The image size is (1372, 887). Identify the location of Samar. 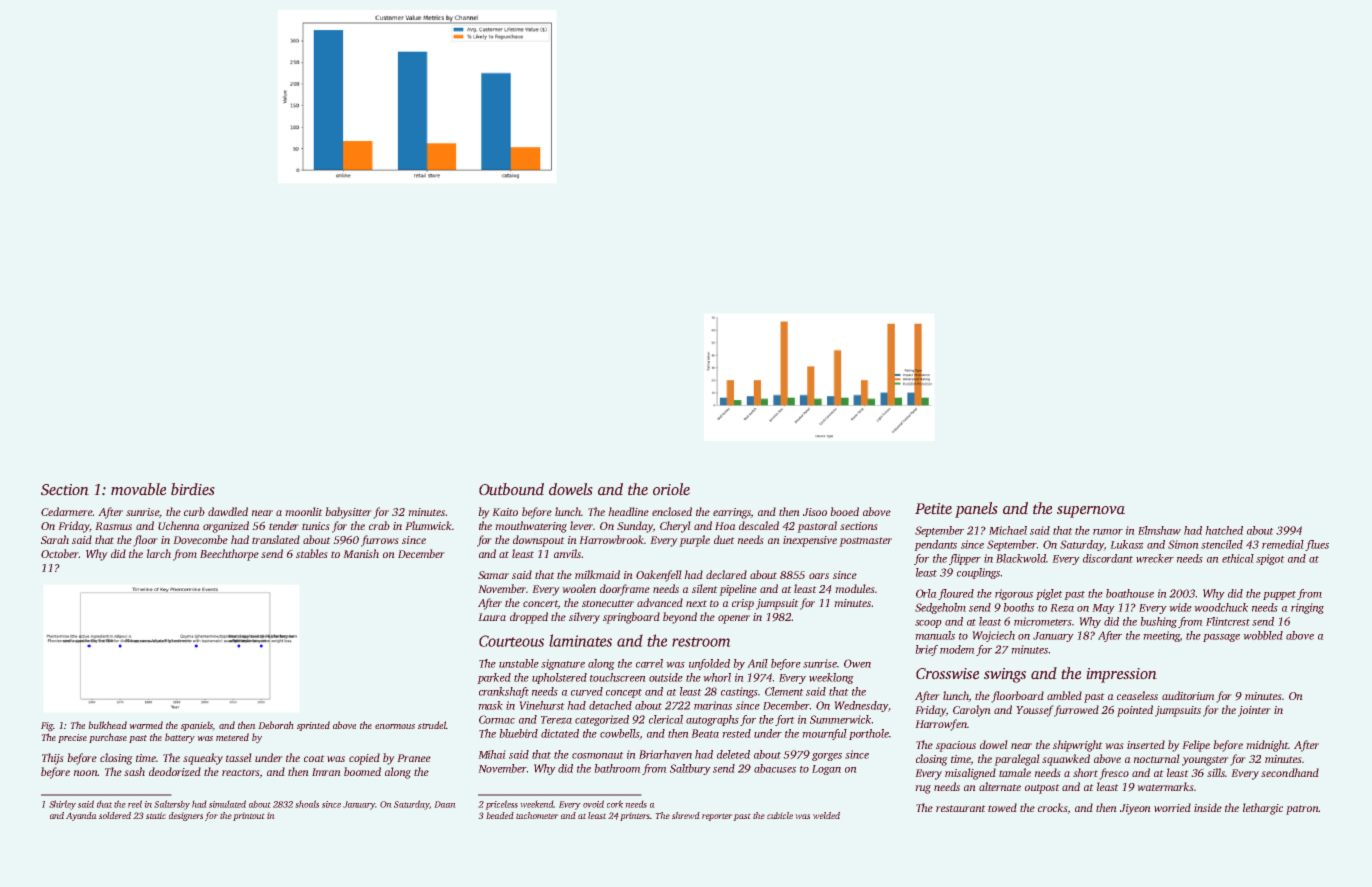
(493, 575).
